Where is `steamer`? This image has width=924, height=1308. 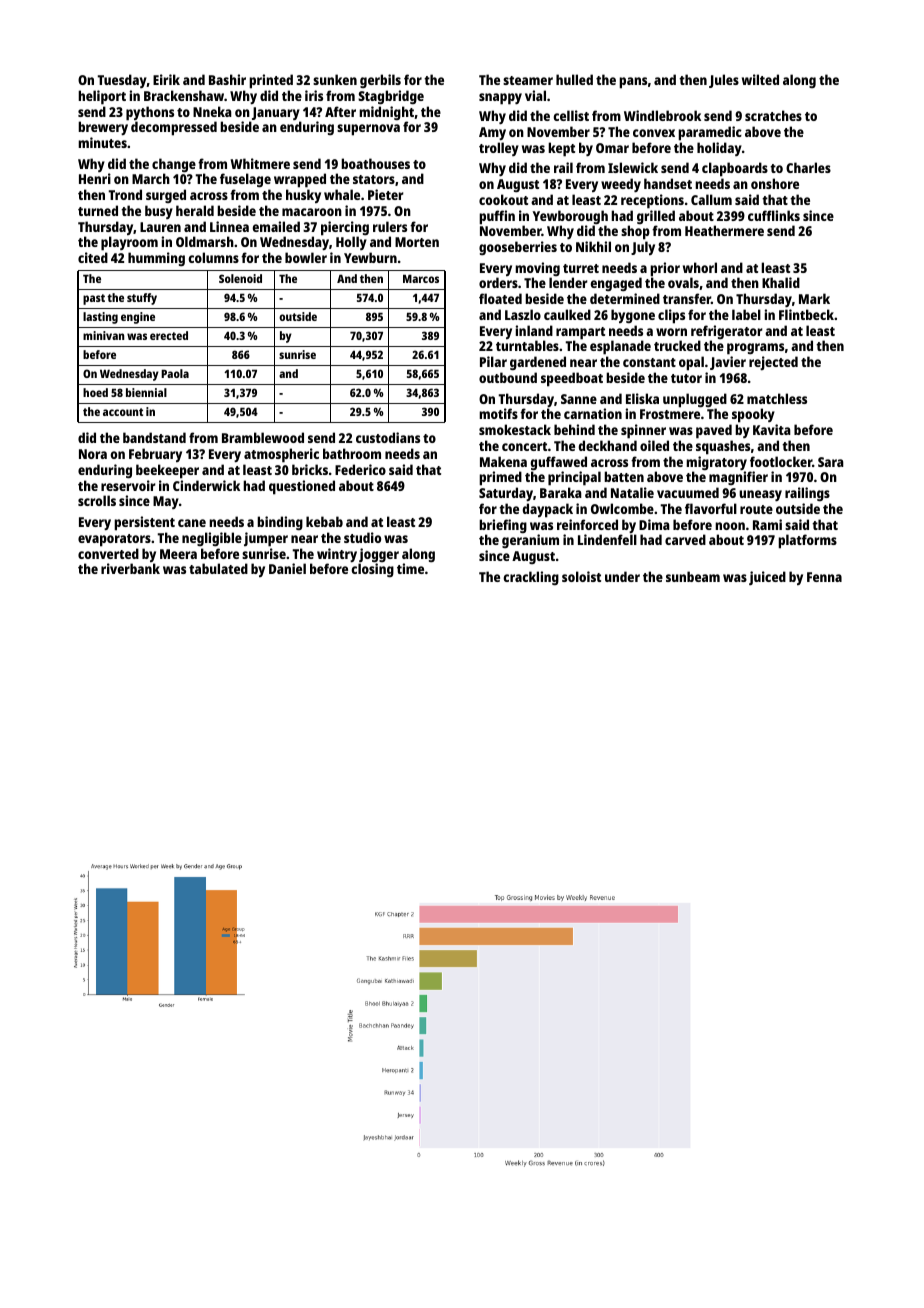
steamer is located at coordinates (528, 80).
